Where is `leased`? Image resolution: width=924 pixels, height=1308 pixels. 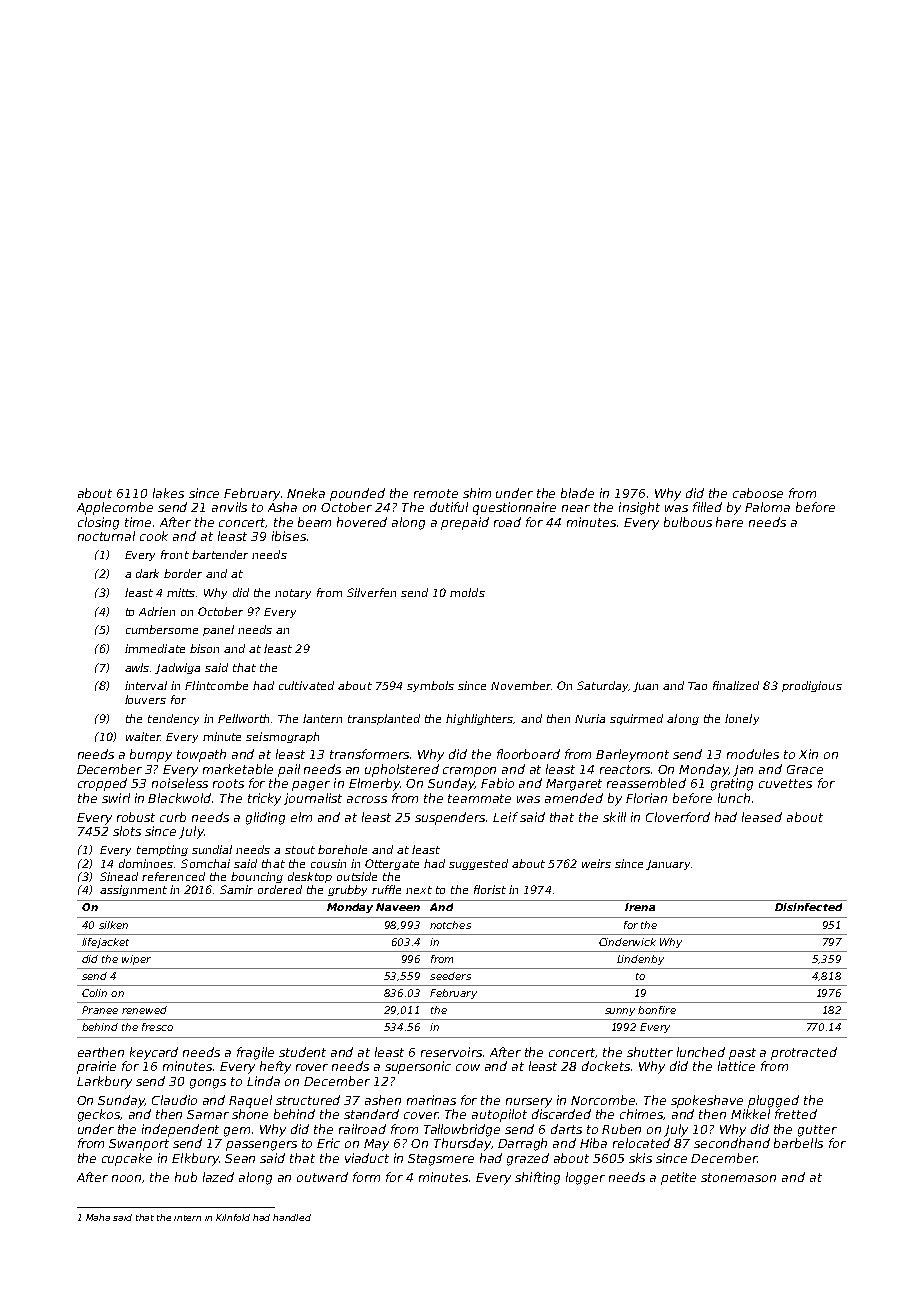
leased is located at coordinates (762, 817).
